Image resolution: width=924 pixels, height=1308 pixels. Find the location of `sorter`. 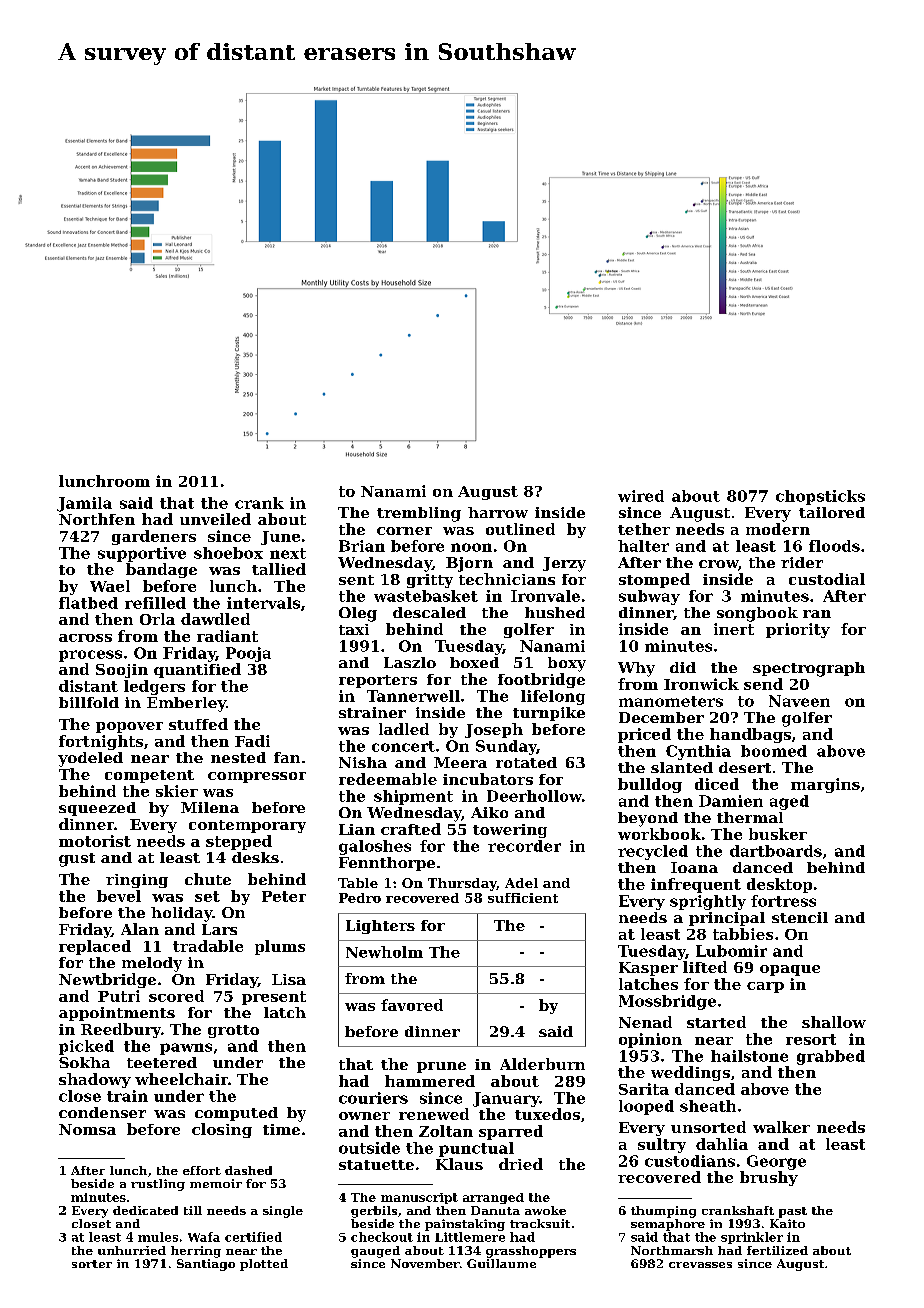

sorter is located at coordinates (92, 1264).
